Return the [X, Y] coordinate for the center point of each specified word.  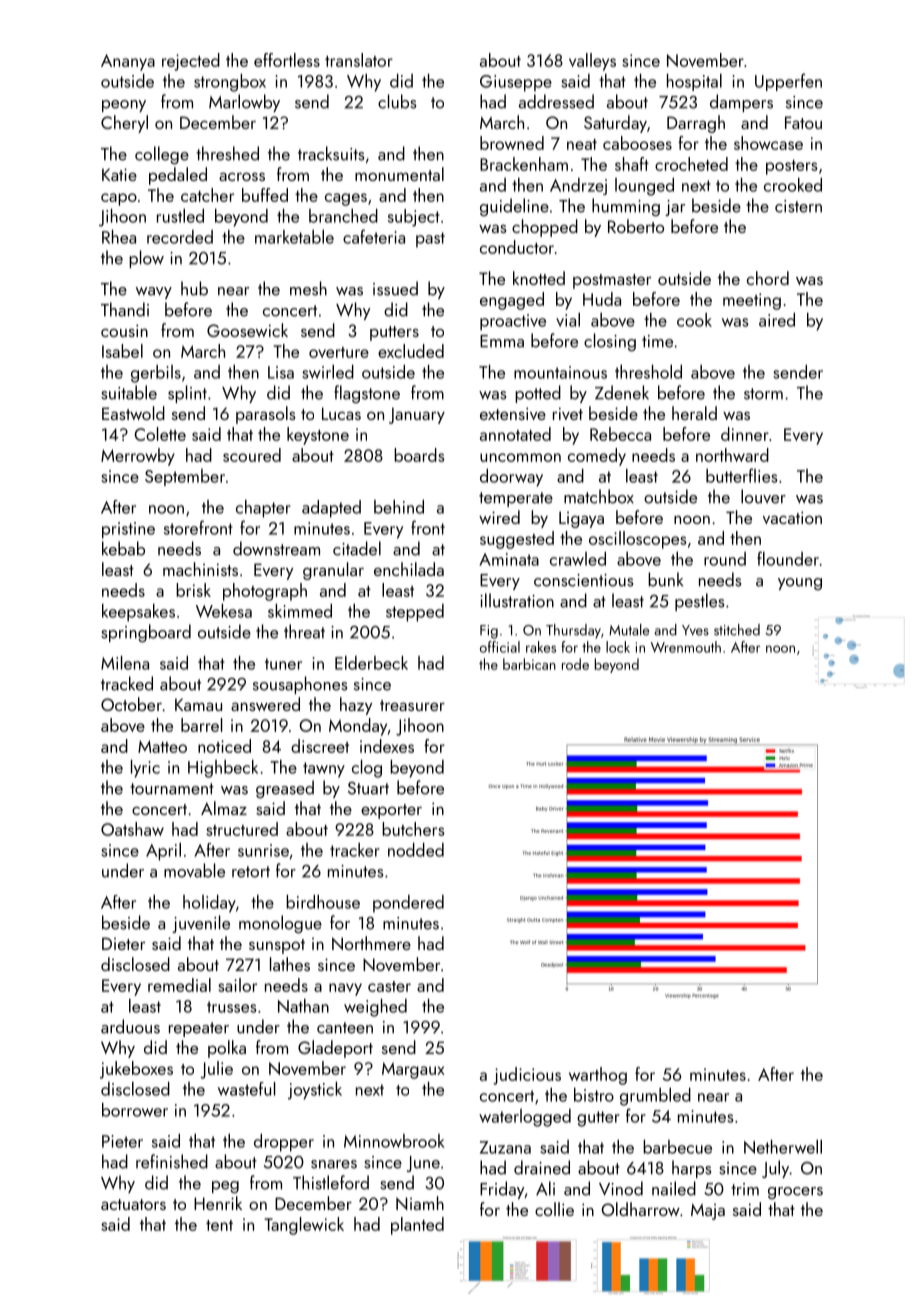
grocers [795, 1193]
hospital [694, 82]
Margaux [413, 1070]
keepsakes [138, 613]
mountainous [560, 372]
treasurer [412, 705]
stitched [737, 630]
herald [694, 413]
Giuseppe [516, 83]
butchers [413, 829]
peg [225, 1187]
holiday [209, 904]
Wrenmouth [686, 647]
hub [194, 288]
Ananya [128, 62]
